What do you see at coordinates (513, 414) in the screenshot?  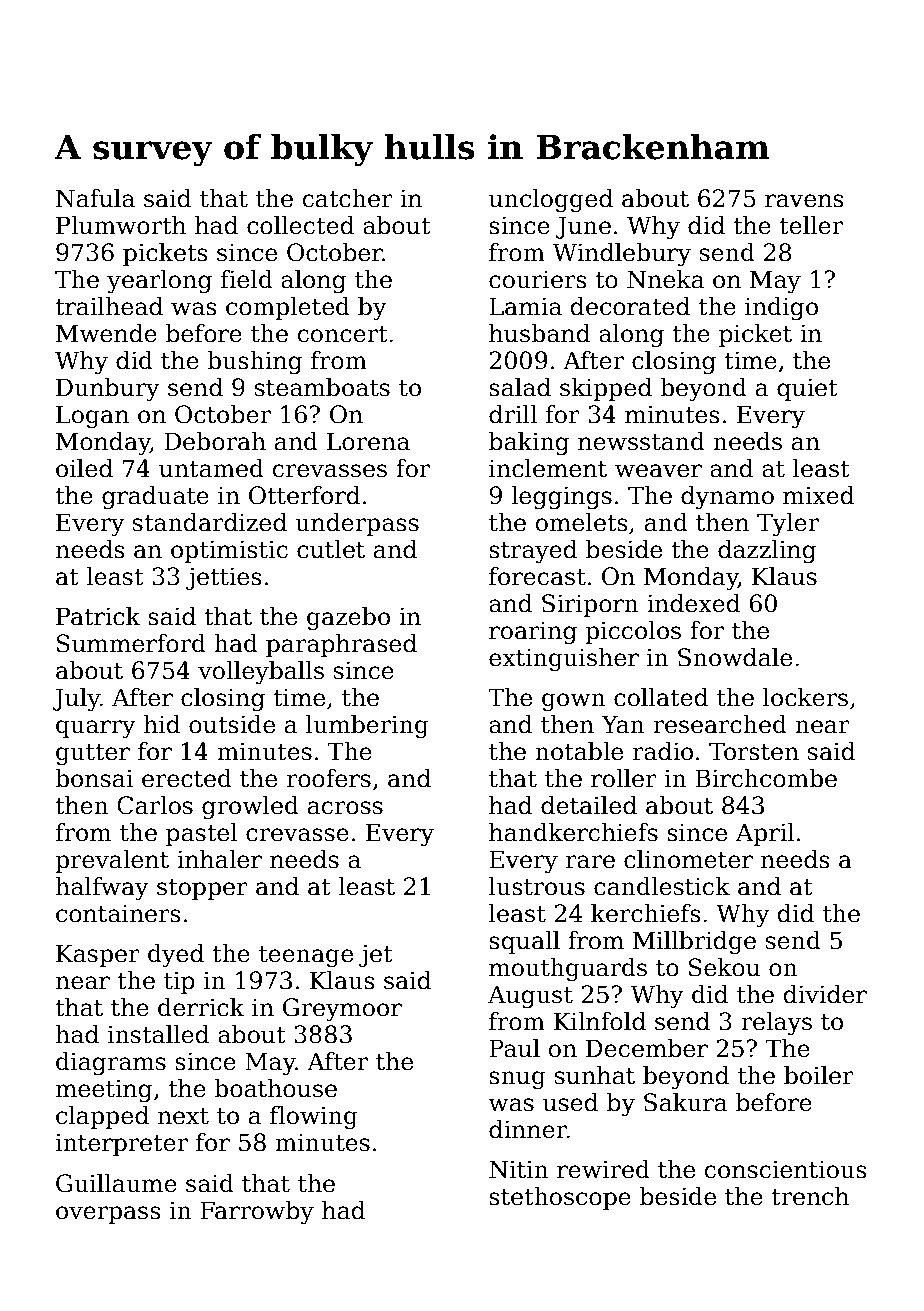 I see `drill` at bounding box center [513, 414].
